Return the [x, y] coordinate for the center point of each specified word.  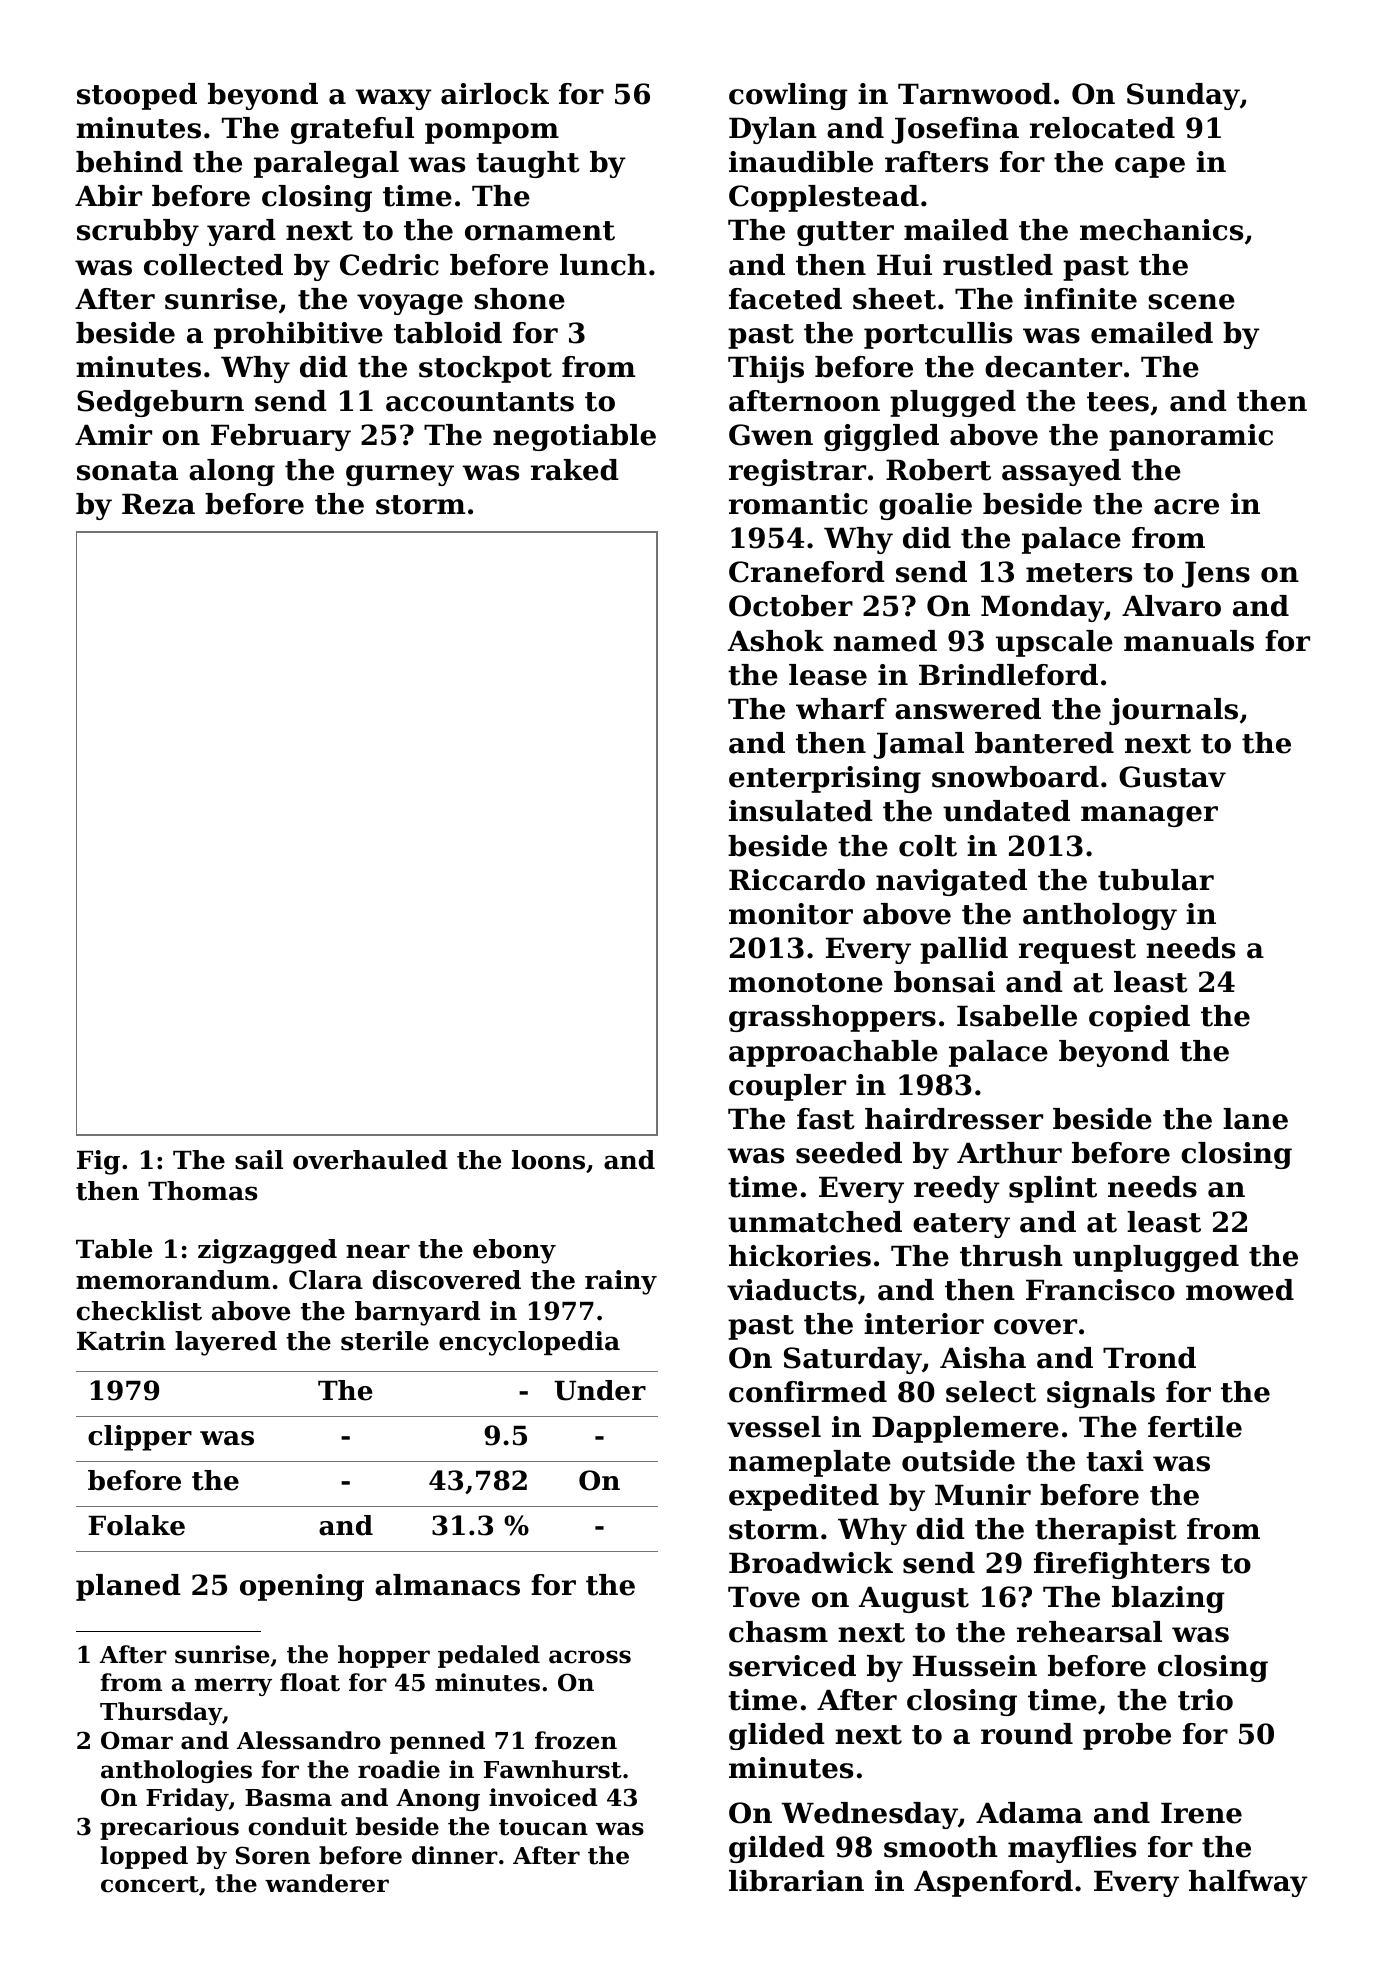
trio [1205, 1700]
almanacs [447, 1585]
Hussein [975, 1666]
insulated [801, 811]
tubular [1156, 880]
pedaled [489, 1656]
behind [129, 162]
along [232, 472]
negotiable [574, 437]
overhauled [370, 1160]
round [1027, 1734]
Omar [137, 1740]
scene [1191, 302]
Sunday [1183, 96]
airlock [495, 94]
